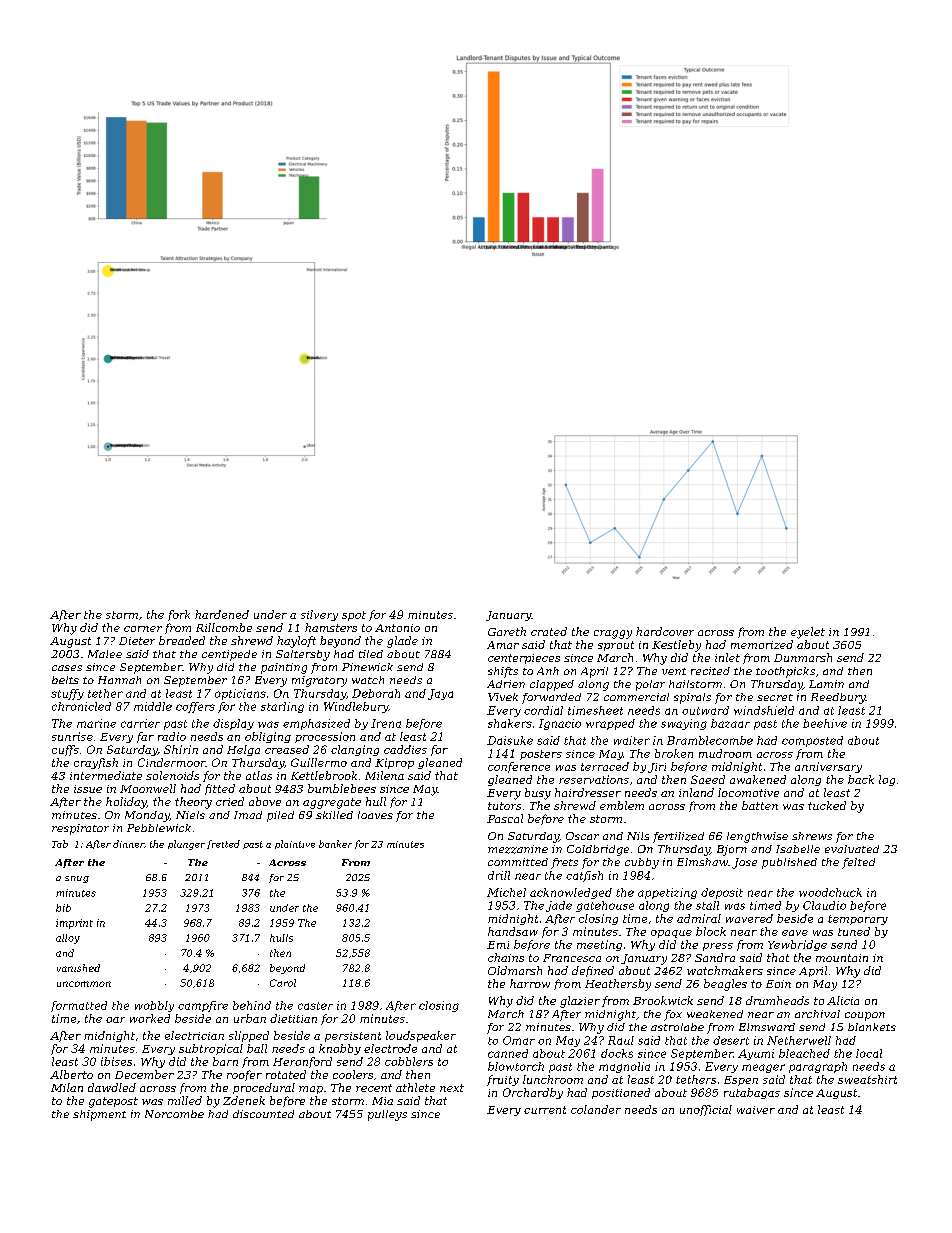 The width and height of the screenshot is (952, 1233). What do you see at coordinates (194, 1035) in the screenshot?
I see `electrician` at bounding box center [194, 1035].
